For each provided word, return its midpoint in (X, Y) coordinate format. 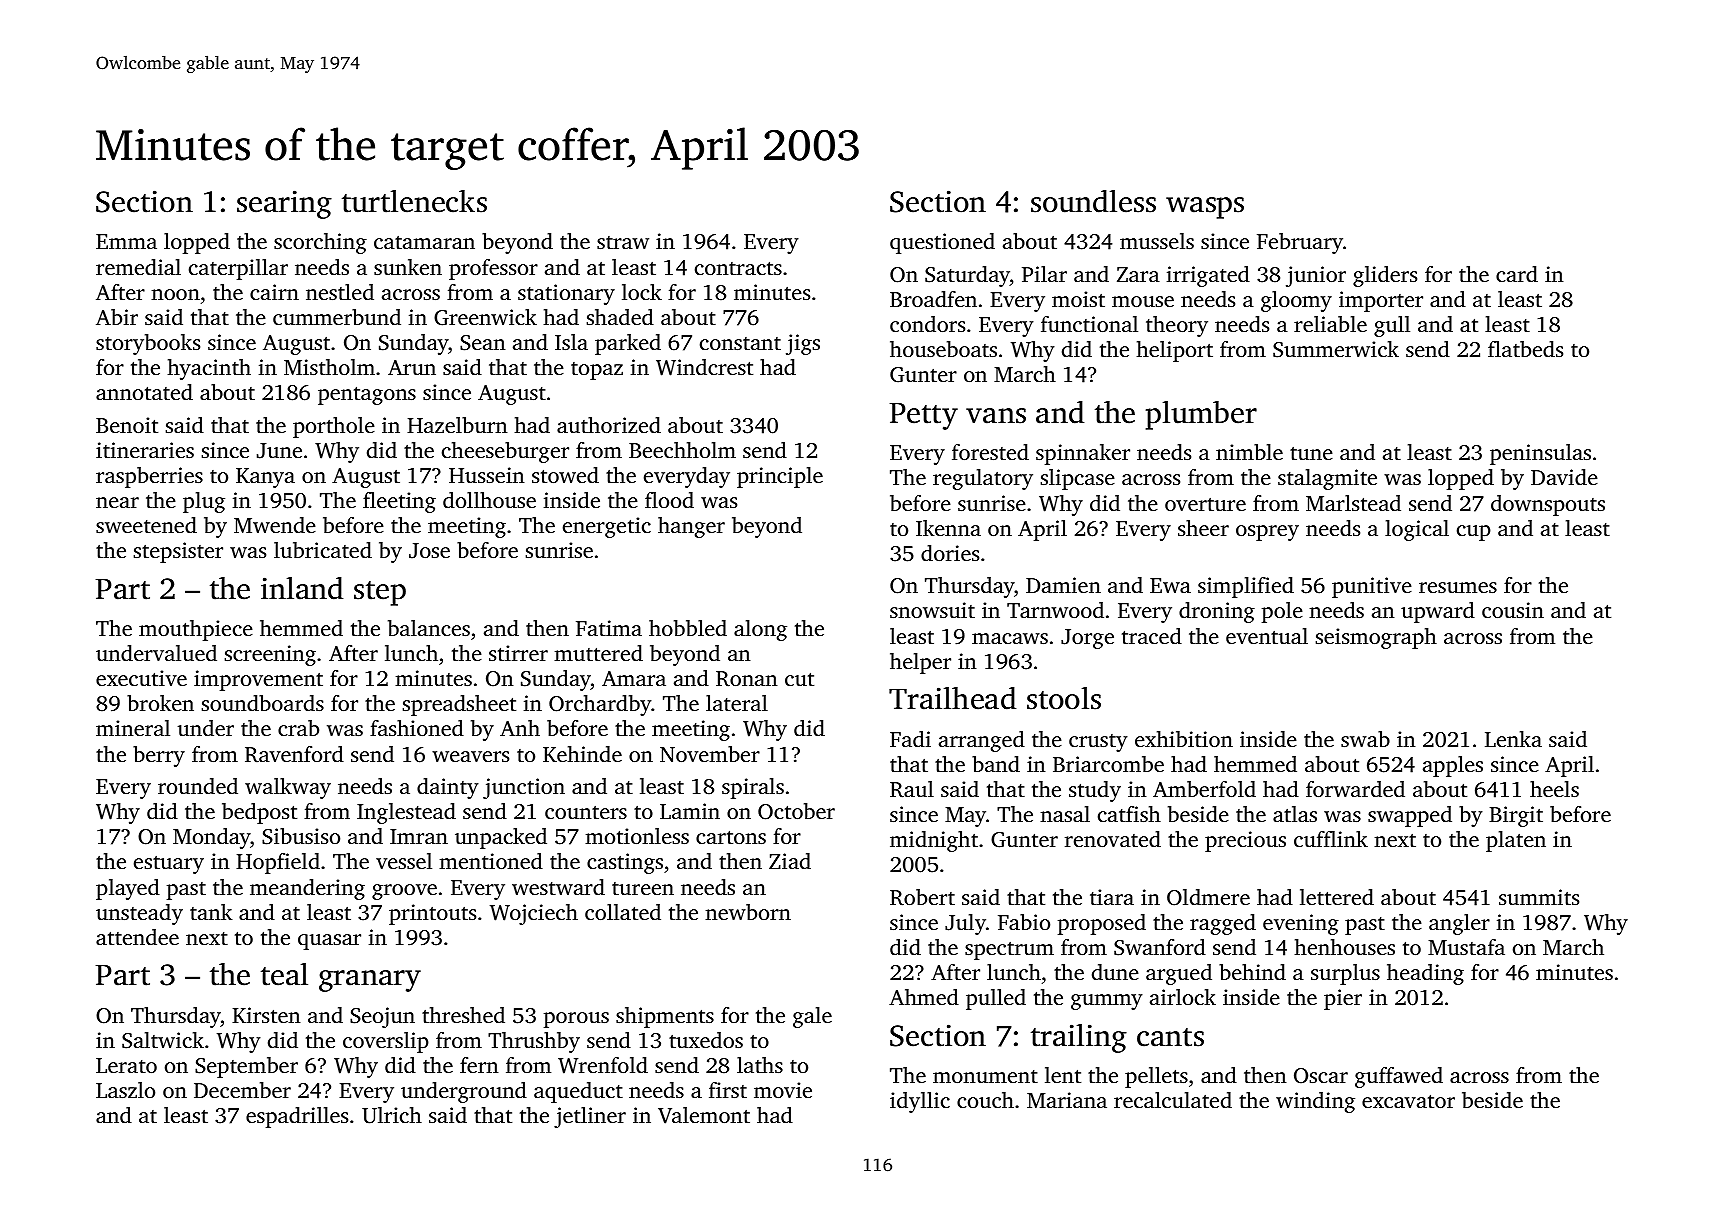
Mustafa (1466, 947)
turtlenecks (414, 201)
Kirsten (266, 1015)
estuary (169, 865)
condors (927, 324)
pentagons (367, 395)
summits (1539, 897)
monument (985, 1076)
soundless (1093, 201)
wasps (1205, 208)
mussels (1157, 241)
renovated (1113, 839)
